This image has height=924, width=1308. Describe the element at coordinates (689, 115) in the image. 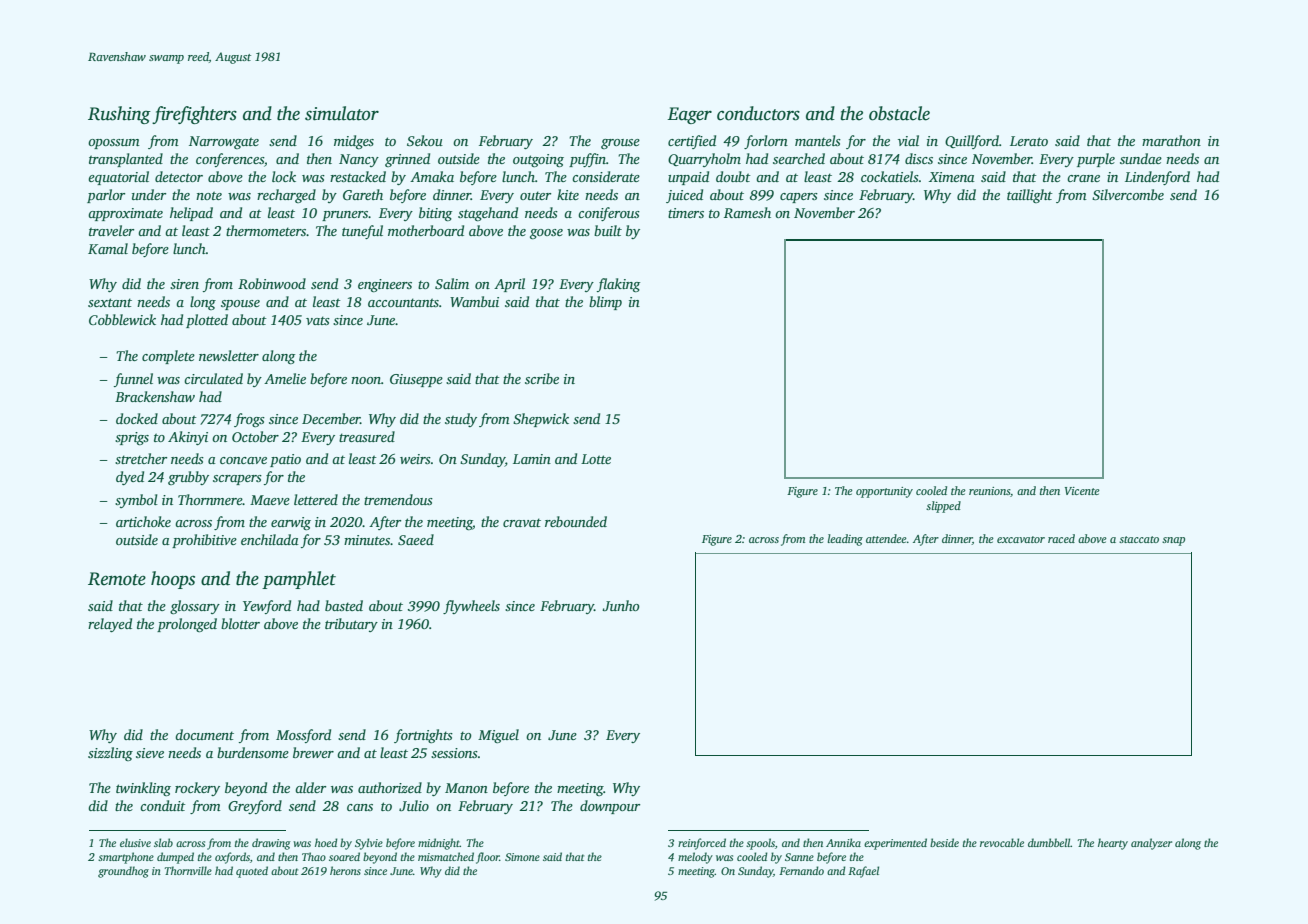

I see `Eager` at that location.
